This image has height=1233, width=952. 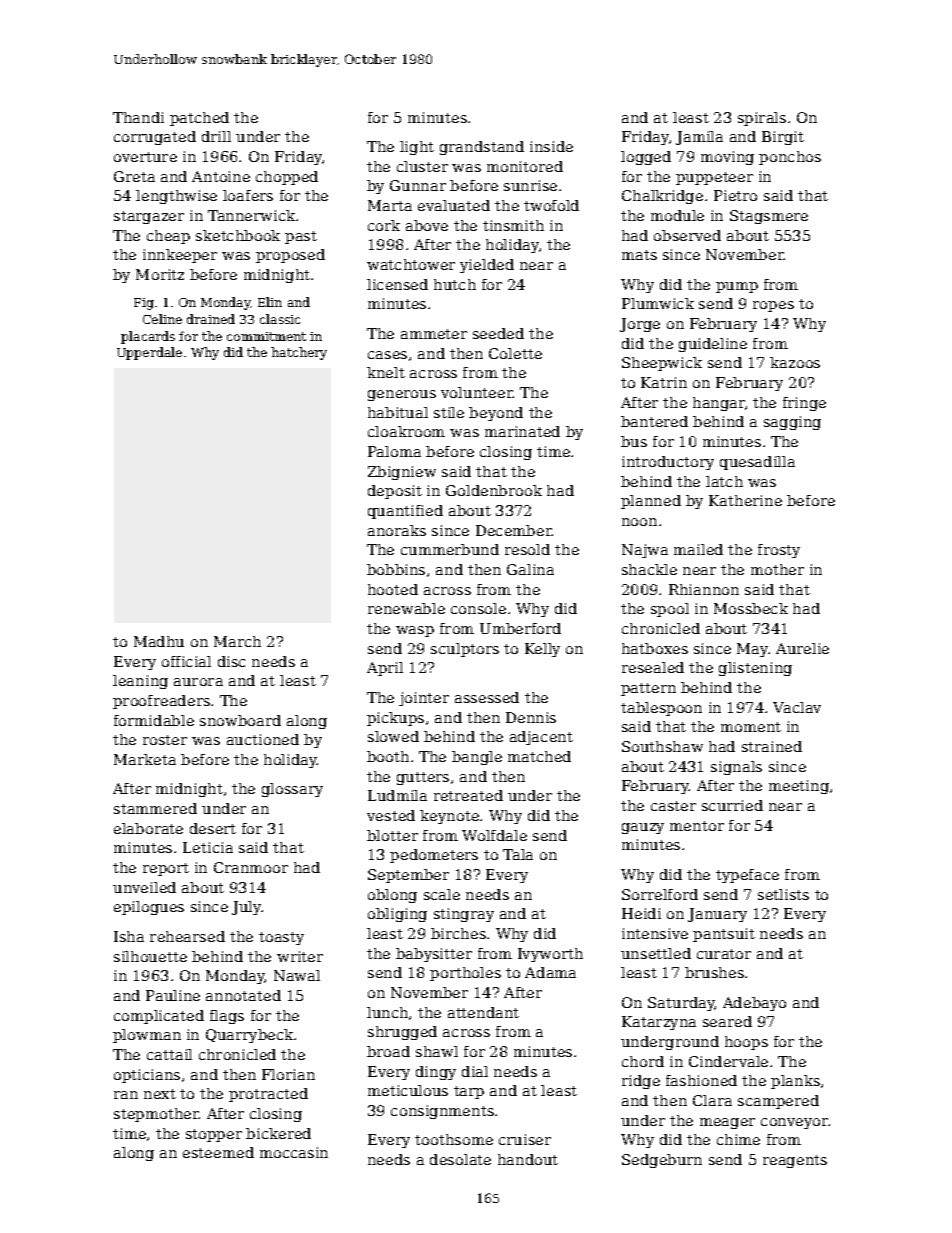 I want to click on next, so click(x=160, y=1094).
